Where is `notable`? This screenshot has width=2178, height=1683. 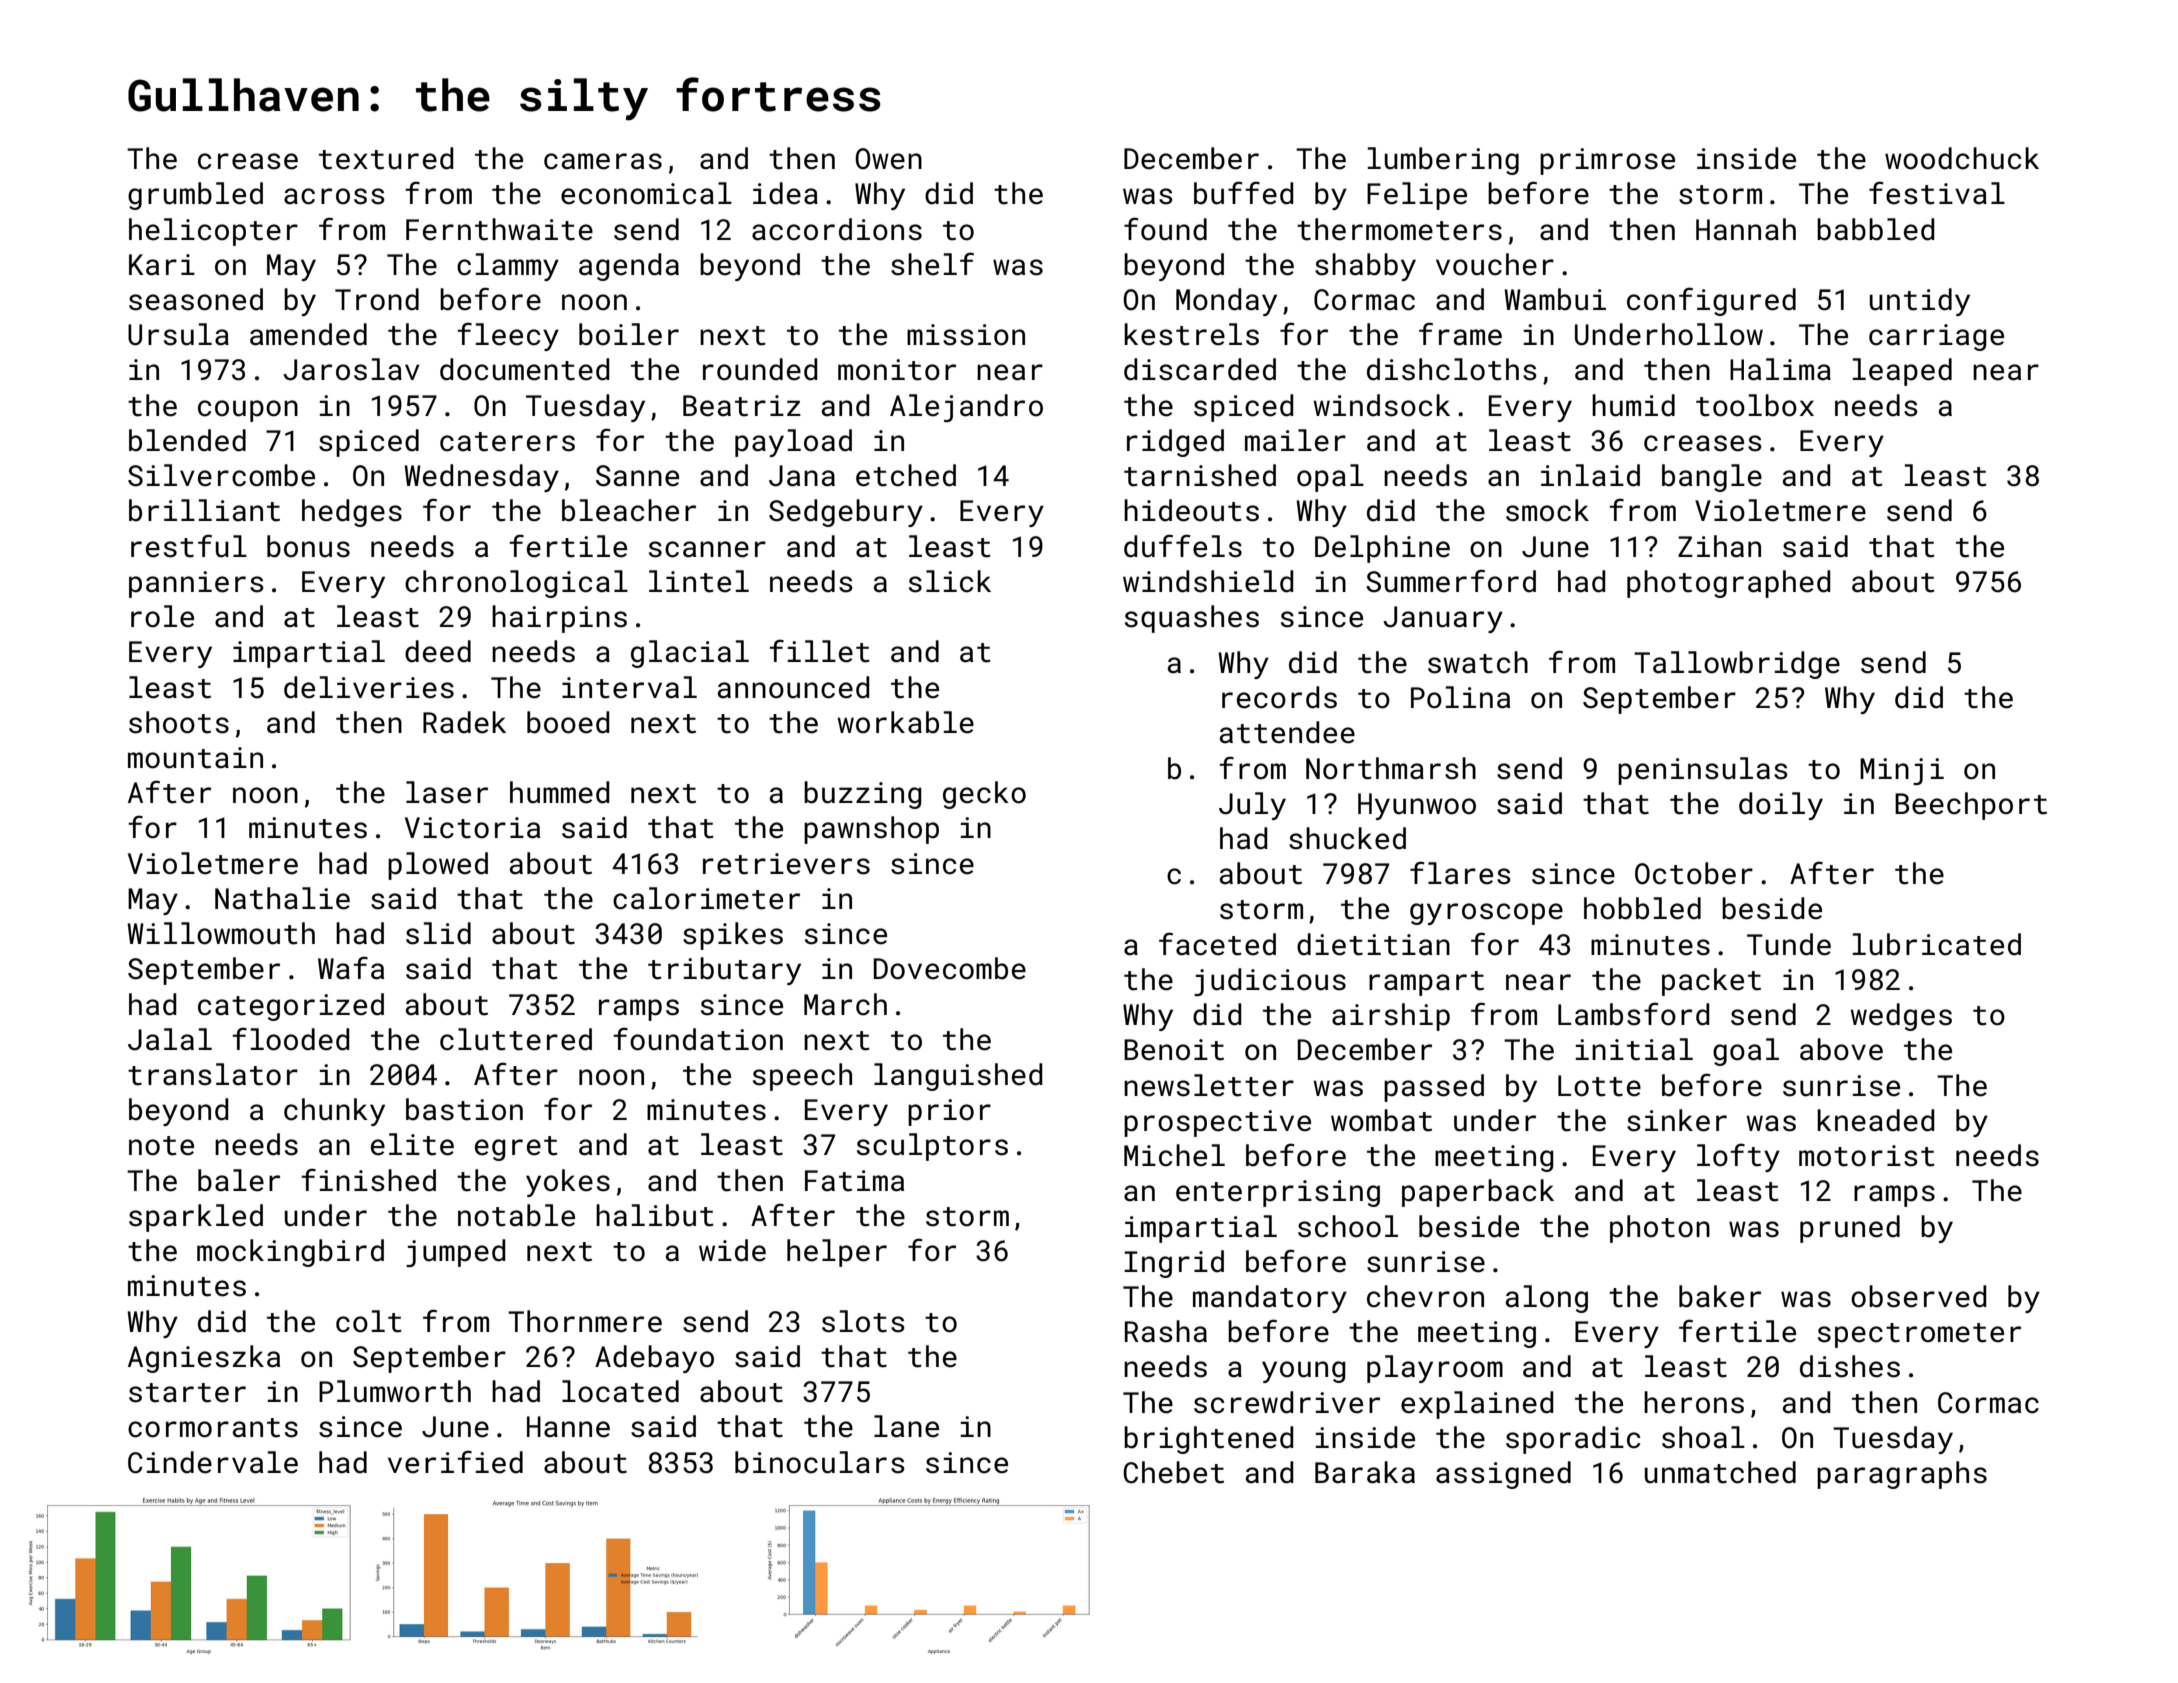
notable is located at coordinates (516, 1215).
